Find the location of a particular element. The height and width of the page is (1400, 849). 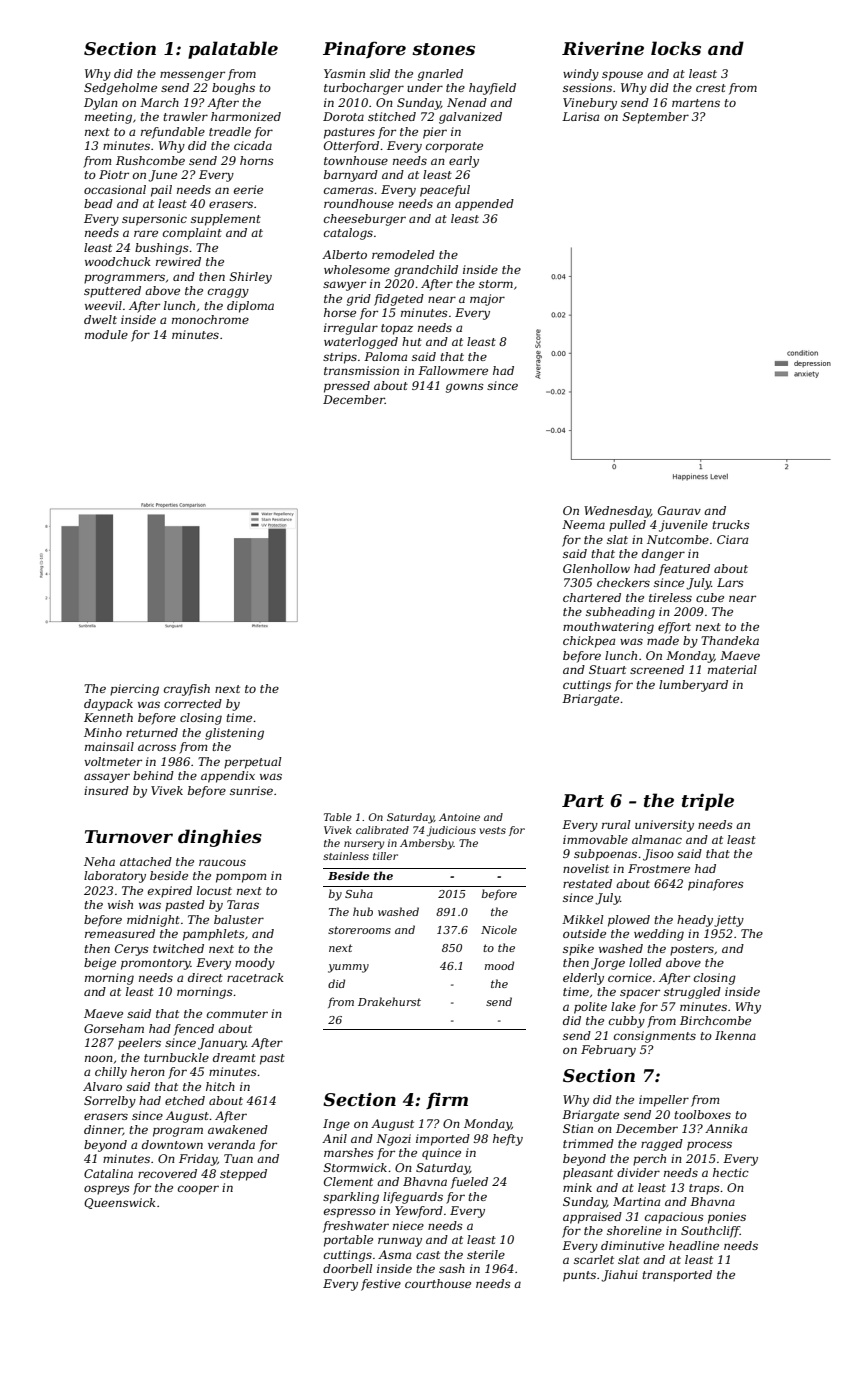

chickpea is located at coordinates (589, 642).
